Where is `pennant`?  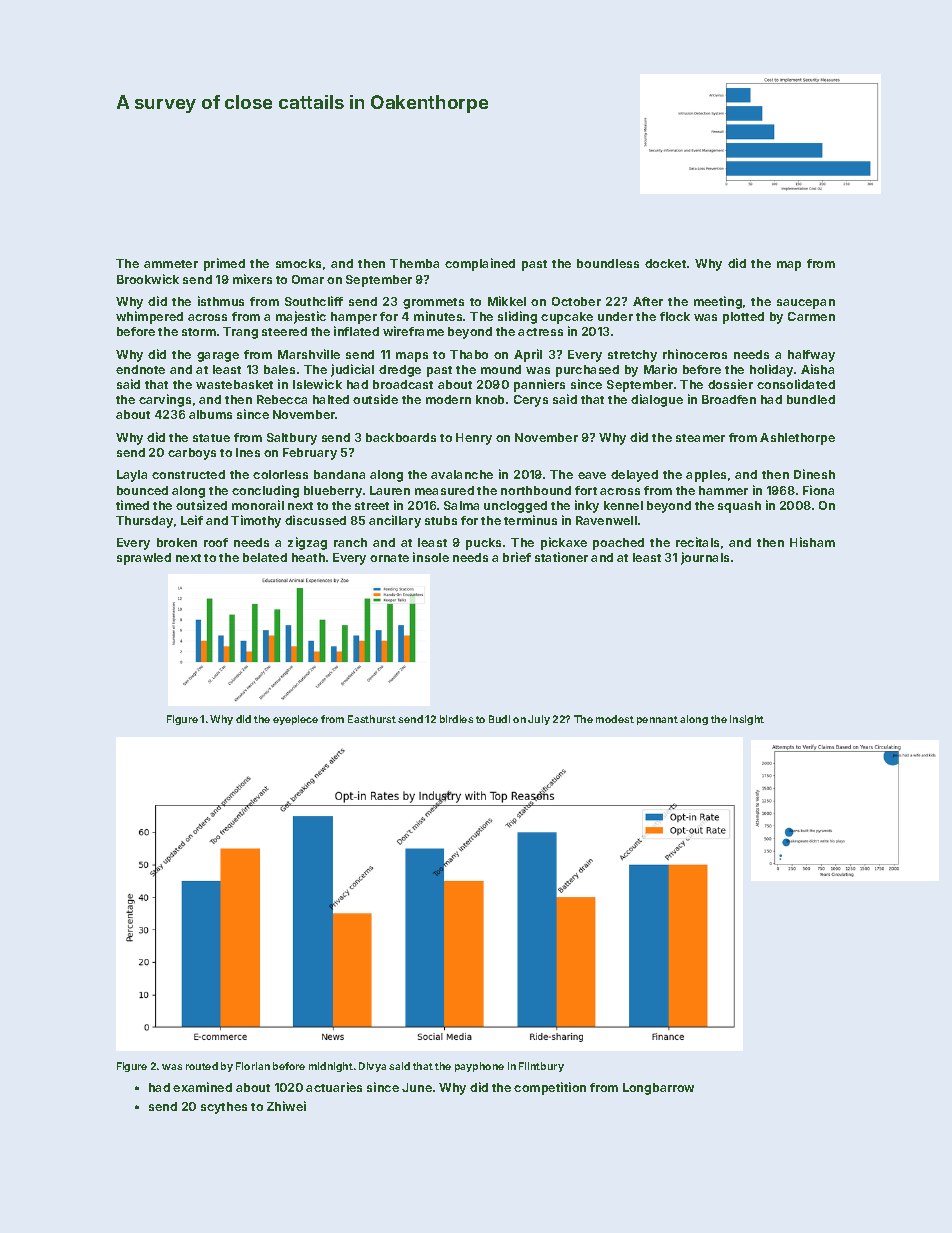 pennant is located at coordinates (657, 720).
